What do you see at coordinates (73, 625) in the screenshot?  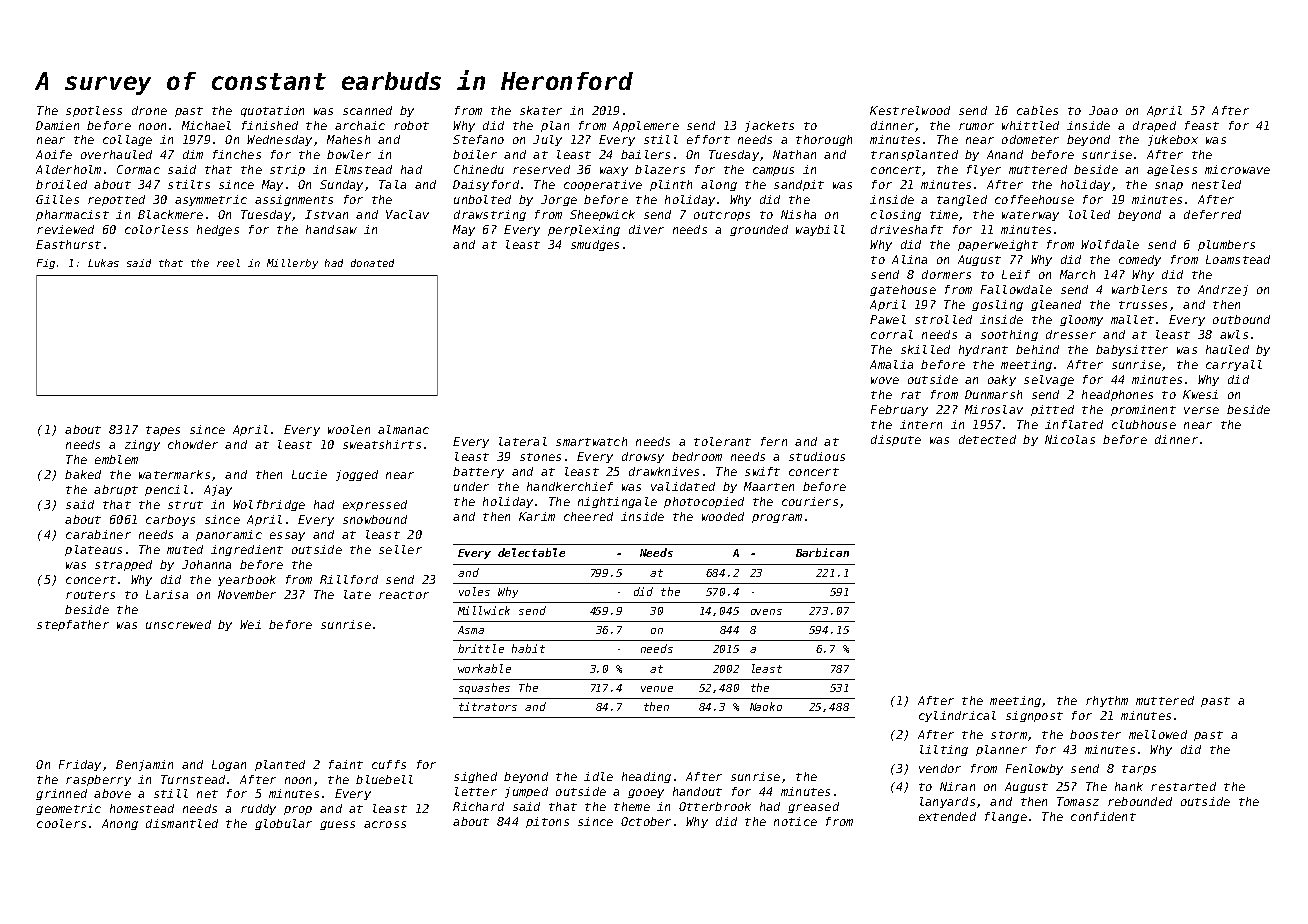 I see `stepfather` at bounding box center [73, 625].
